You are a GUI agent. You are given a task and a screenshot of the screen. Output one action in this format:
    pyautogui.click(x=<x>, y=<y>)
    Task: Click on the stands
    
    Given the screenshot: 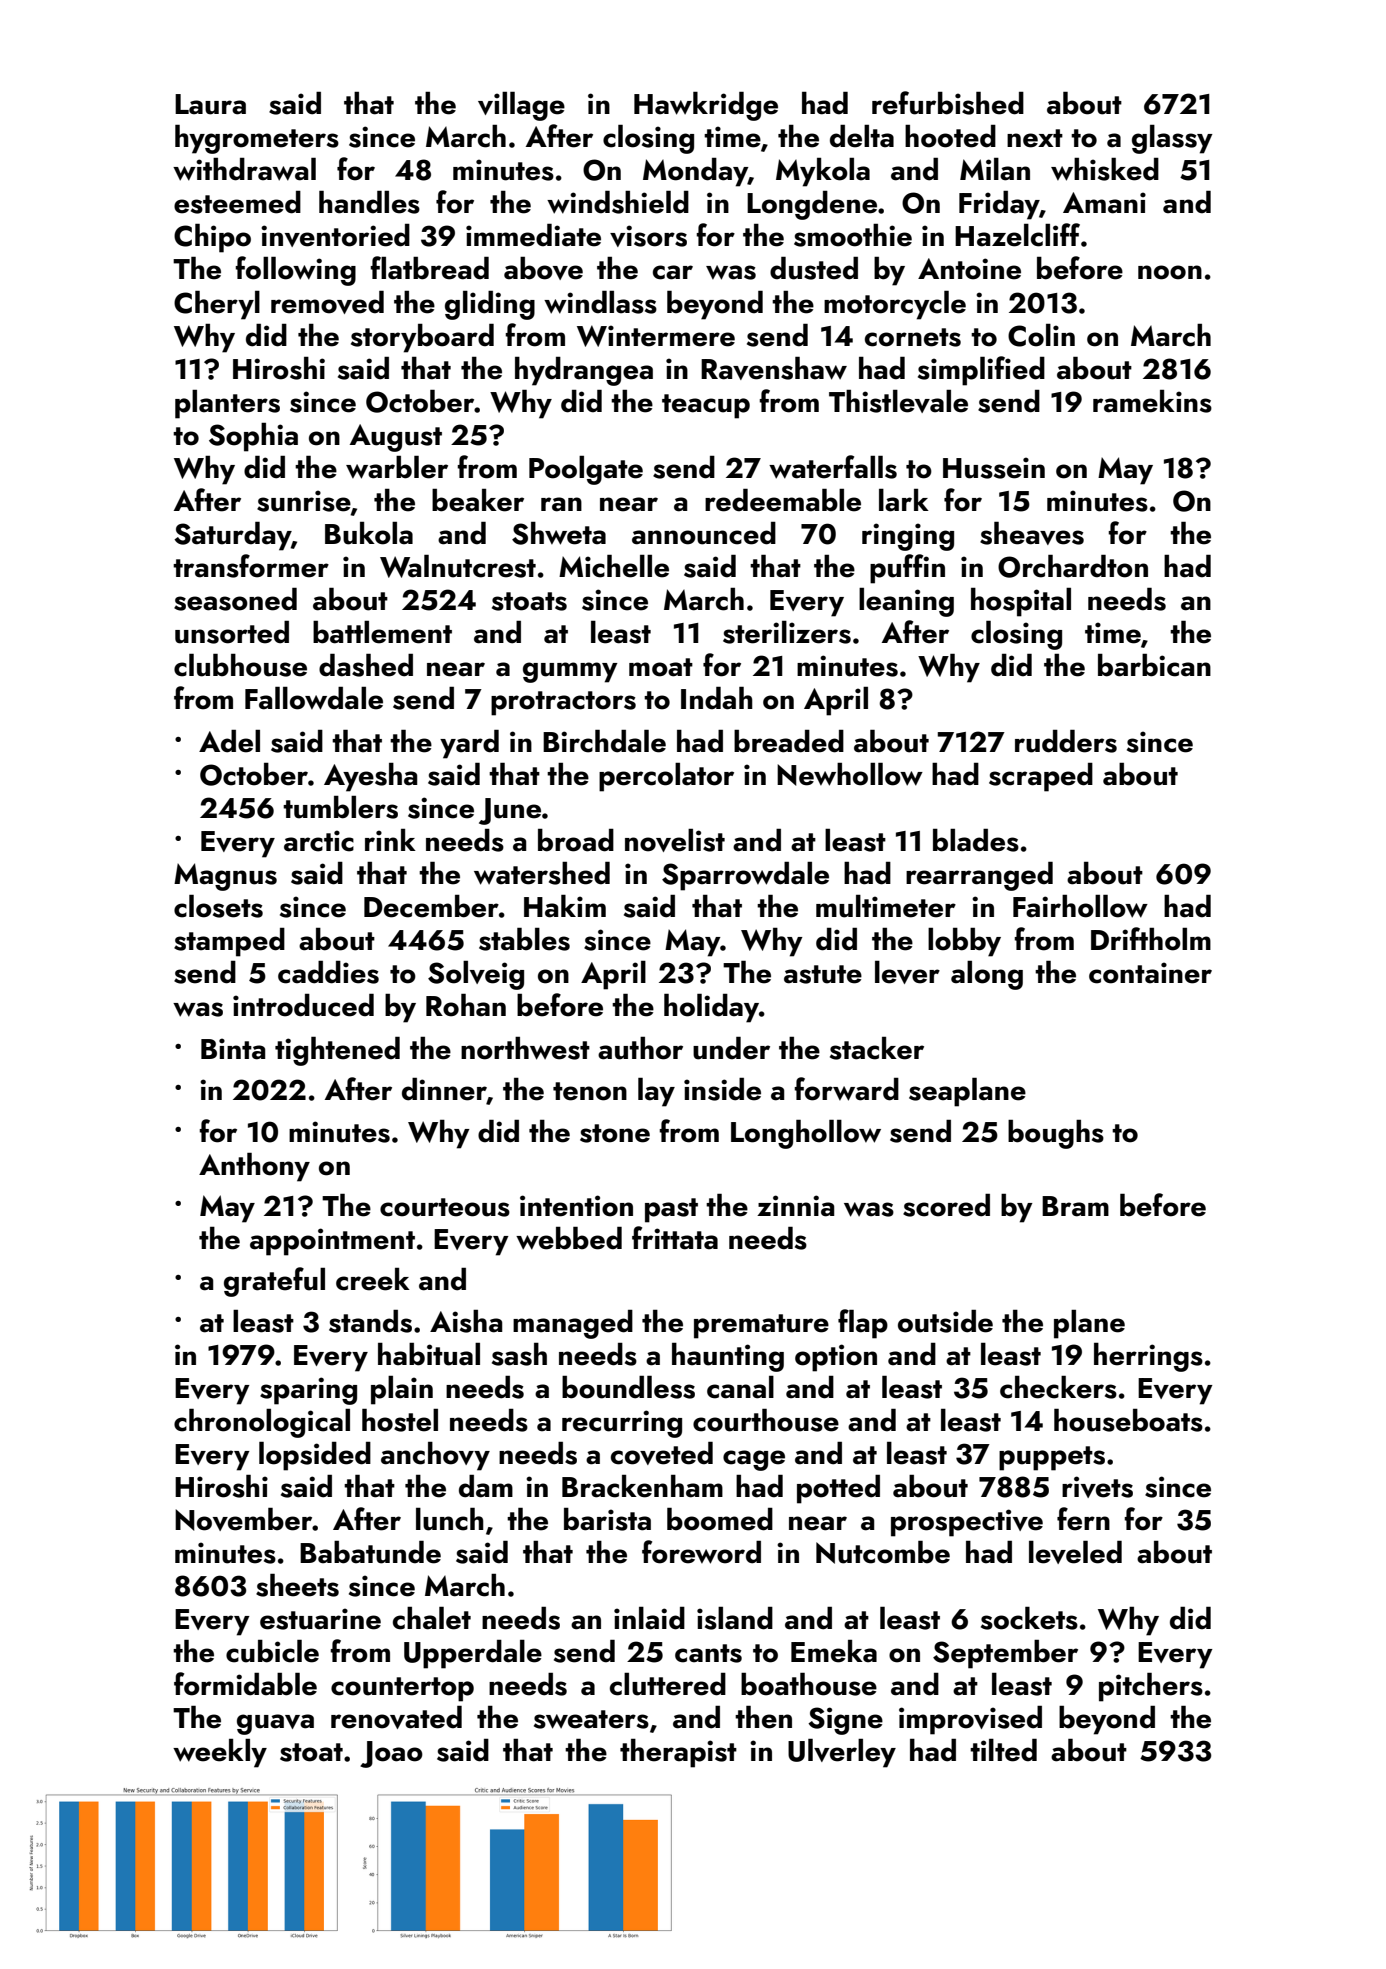 What is the action you would take?
    pyautogui.click(x=370, y=1321)
